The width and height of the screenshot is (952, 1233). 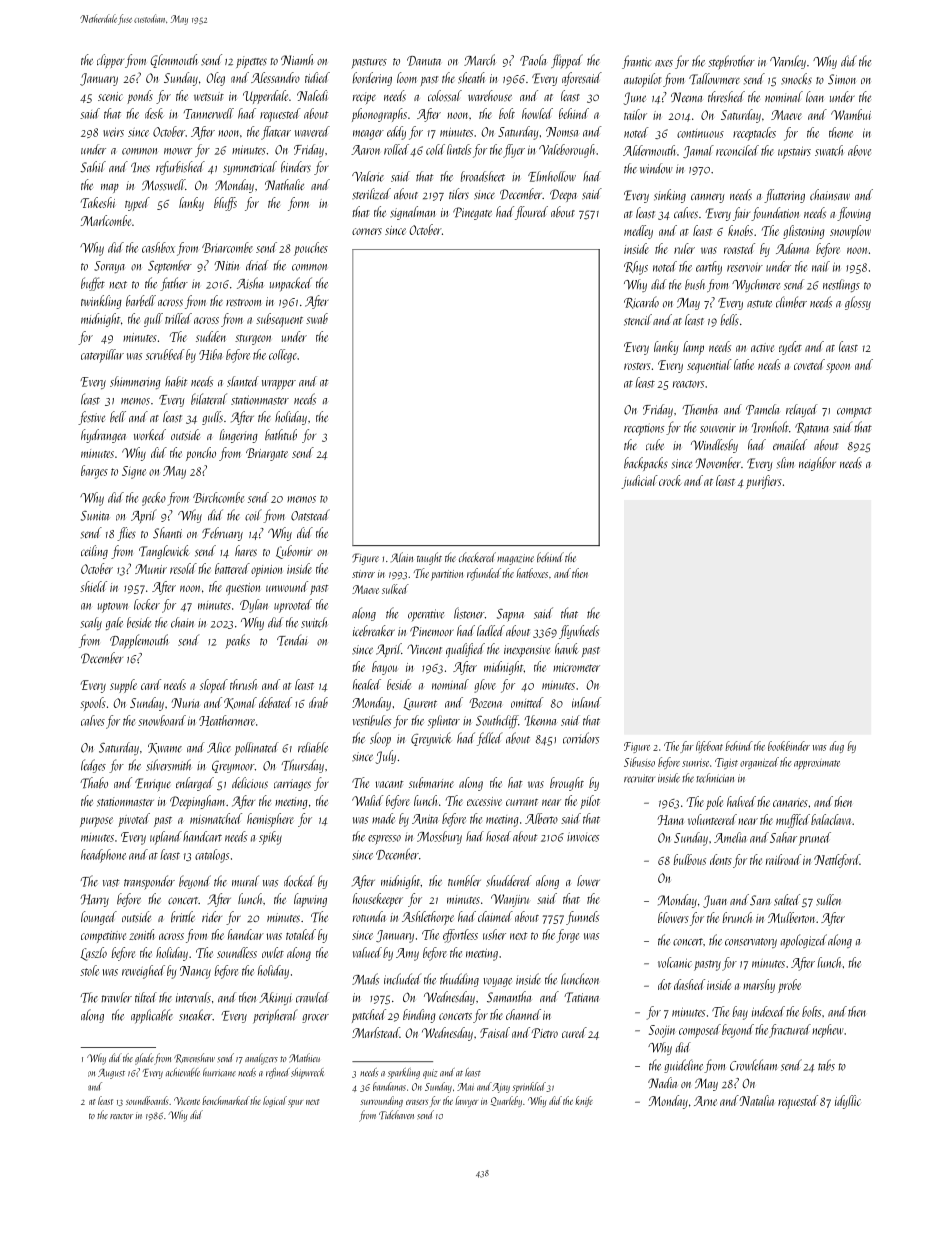 What do you see at coordinates (292, 640) in the screenshot?
I see `Tendai` at bounding box center [292, 640].
